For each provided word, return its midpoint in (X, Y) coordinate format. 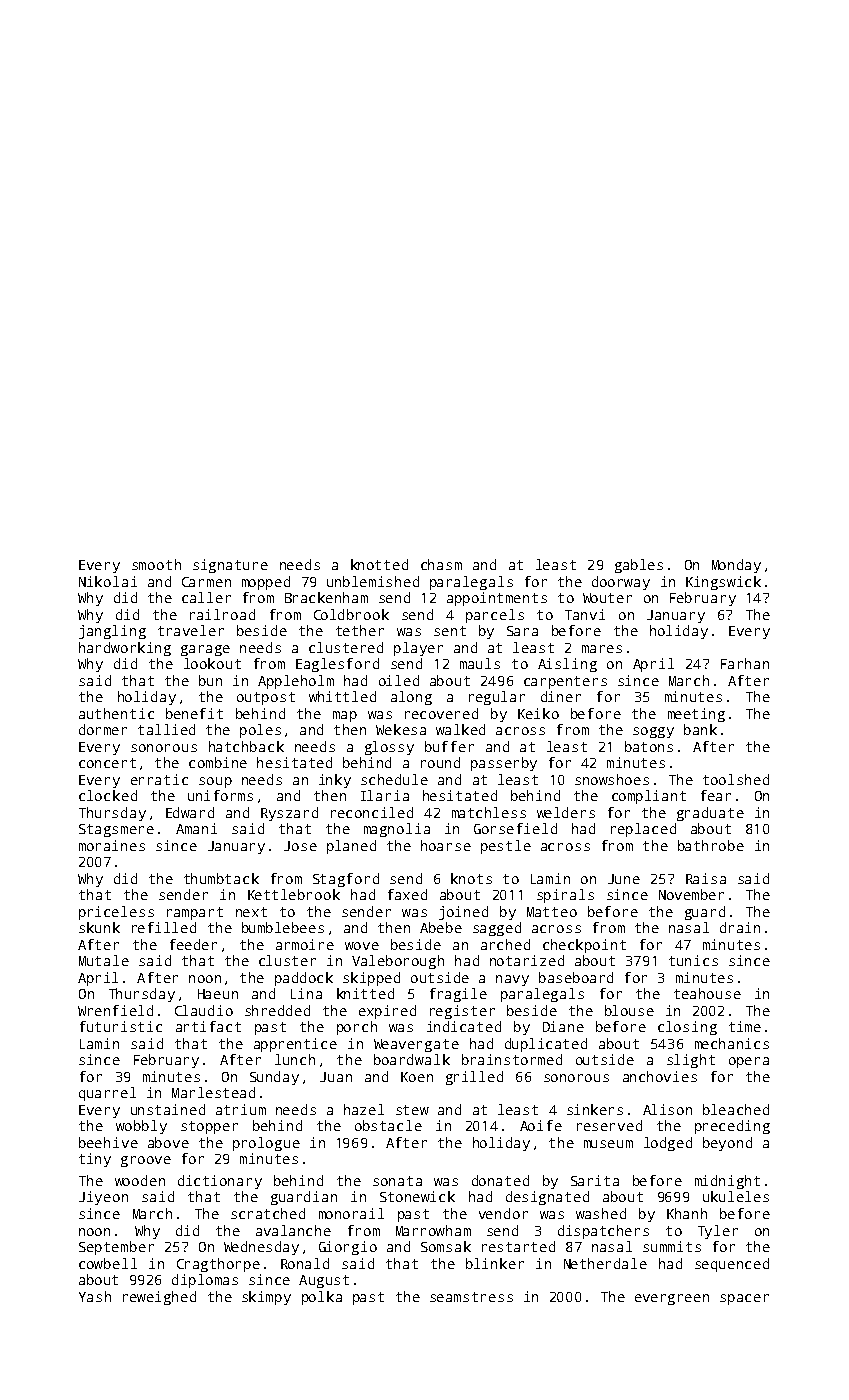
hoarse (446, 845)
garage (205, 650)
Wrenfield (115, 1010)
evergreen (672, 1299)
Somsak (446, 1246)
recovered (441, 713)
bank (700, 729)
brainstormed (512, 1059)
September (116, 1248)
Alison (667, 1109)
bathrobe (711, 845)
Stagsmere (116, 830)
